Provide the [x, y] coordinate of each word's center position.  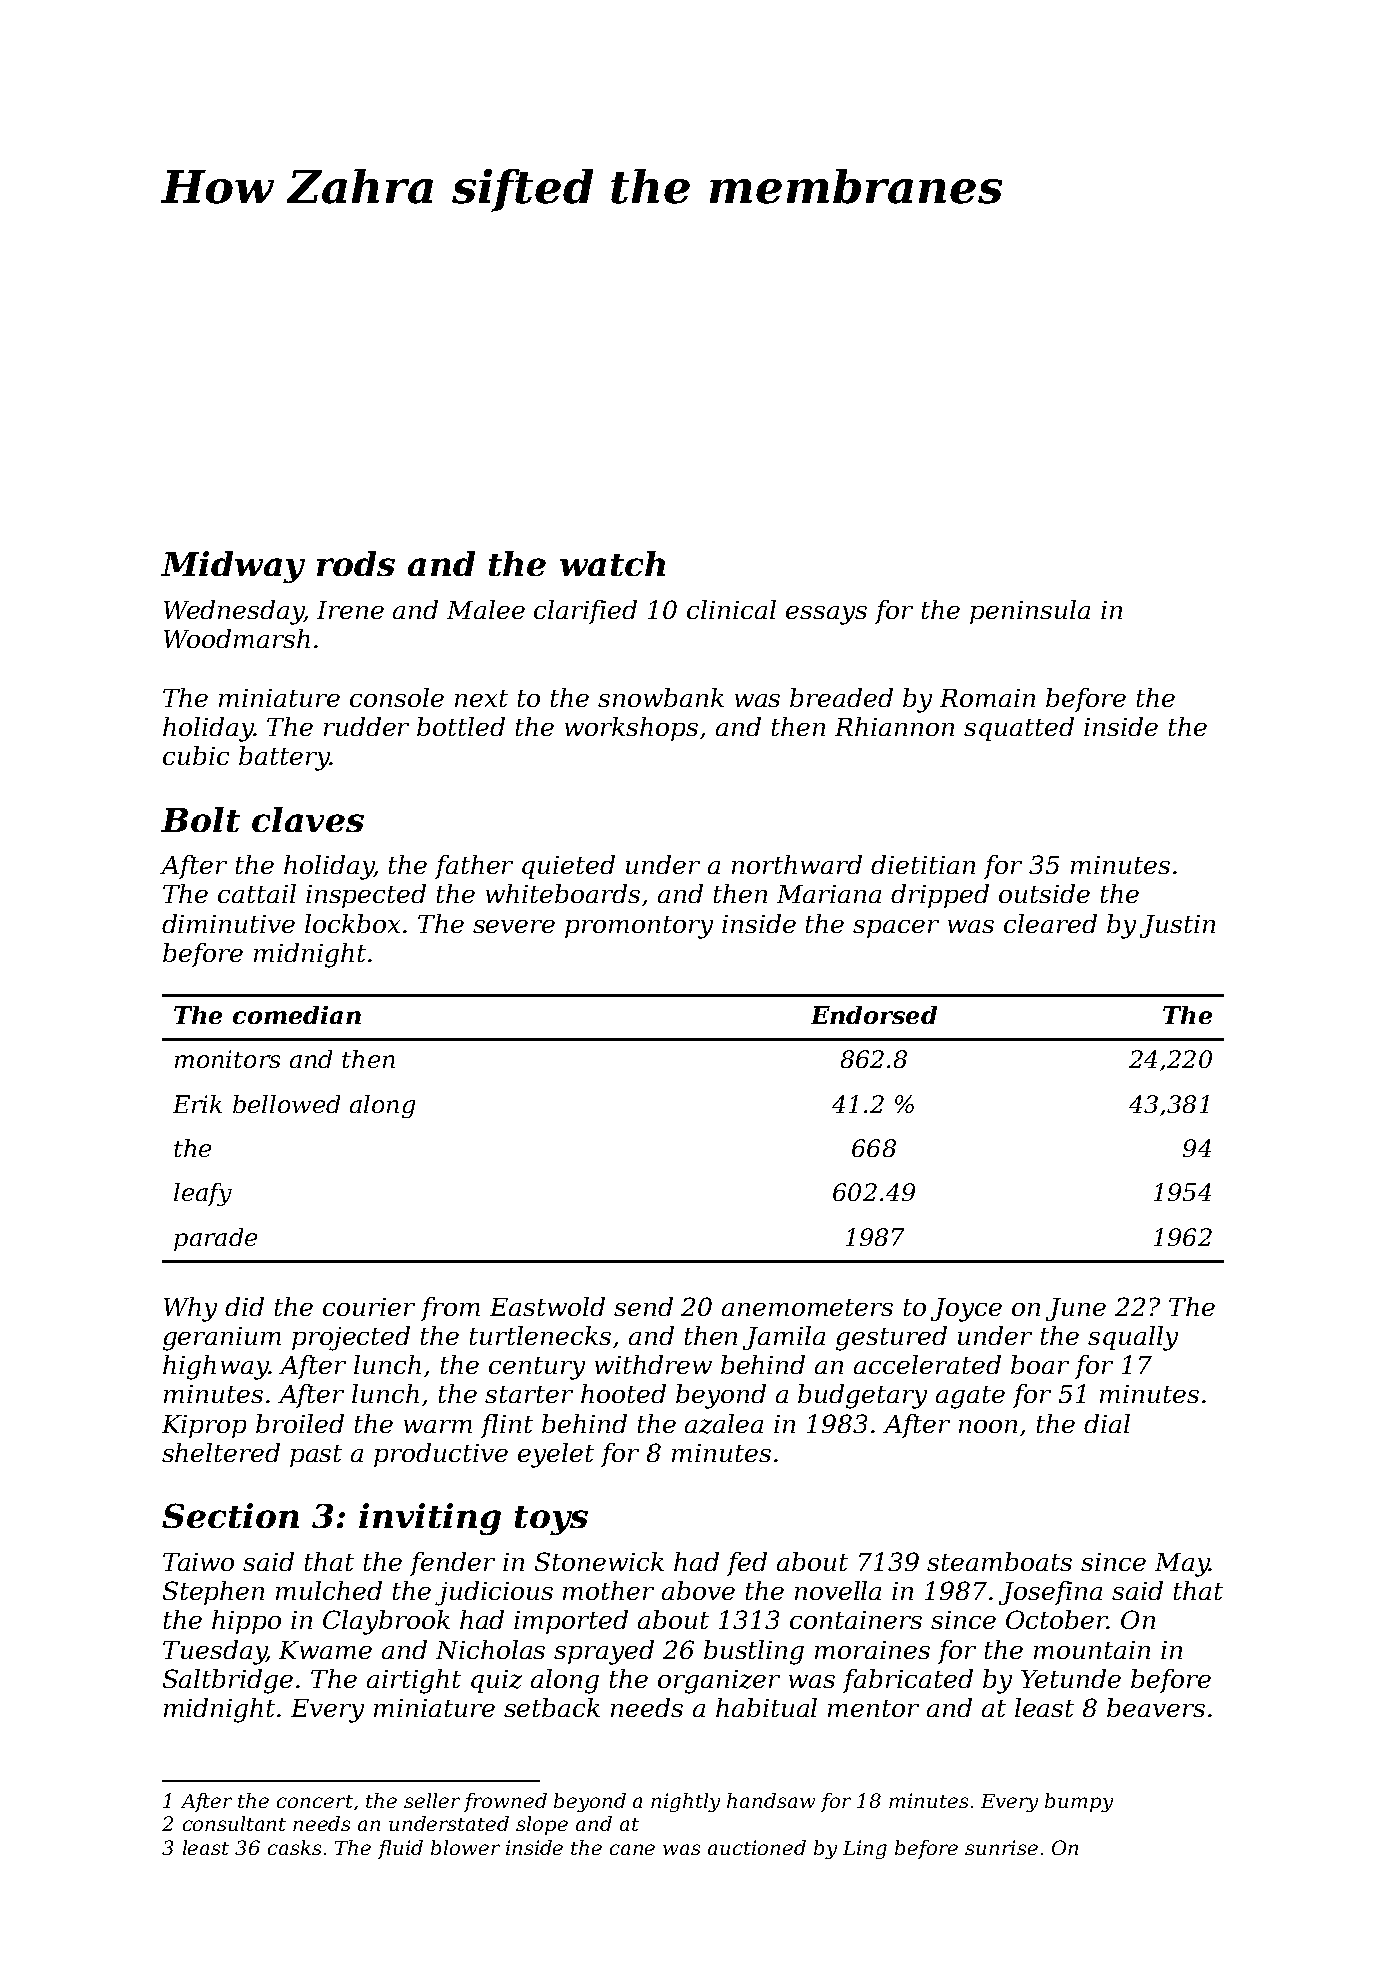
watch [612, 563]
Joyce [966, 1310]
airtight [414, 1681]
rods [356, 563]
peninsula [1030, 612]
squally [1133, 1338]
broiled [300, 1423]
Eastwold [547, 1306]
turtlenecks [540, 1335]
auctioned [757, 1847]
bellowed [286, 1104]
